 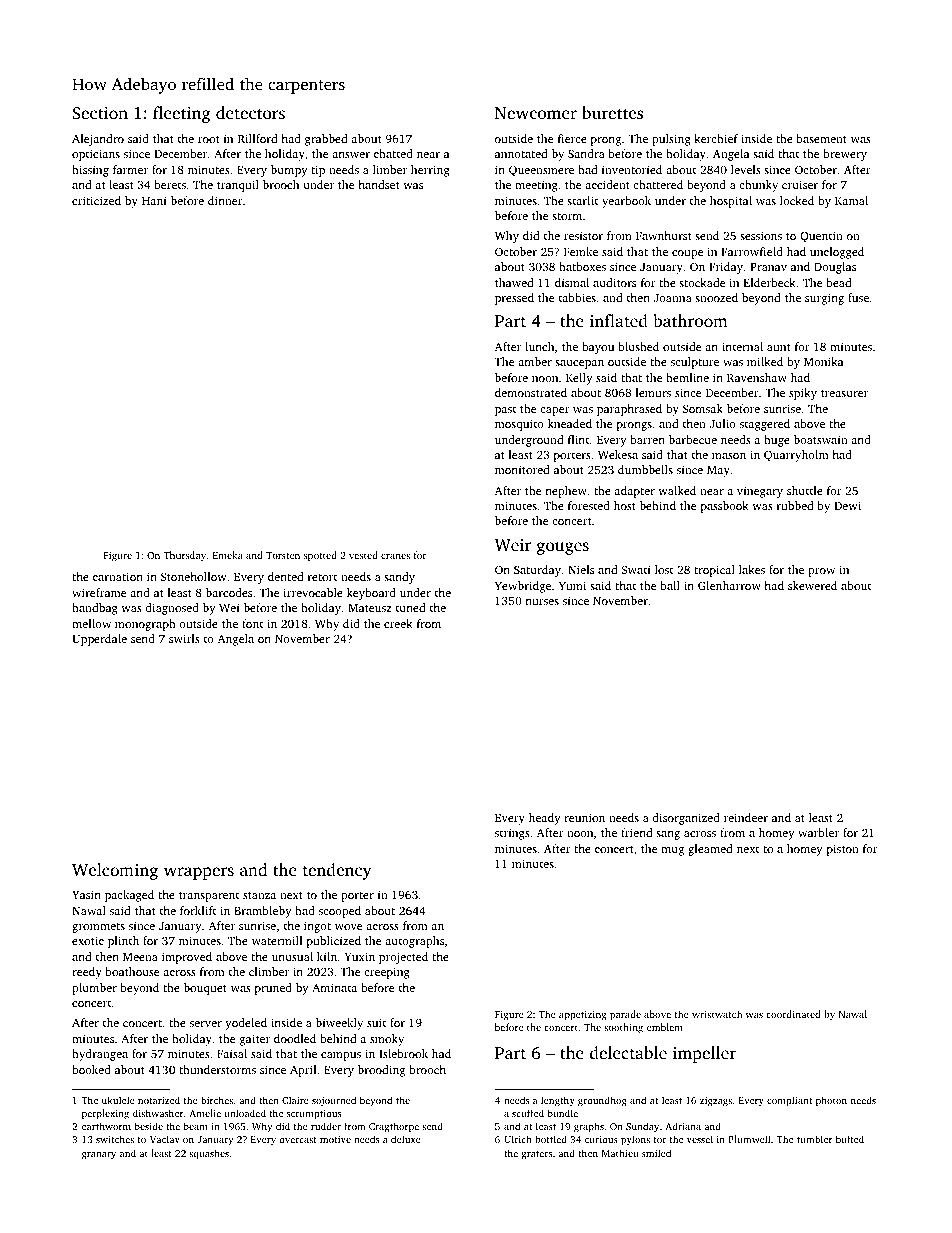 What do you see at coordinates (209, 1154) in the screenshot?
I see `squashes` at bounding box center [209, 1154].
